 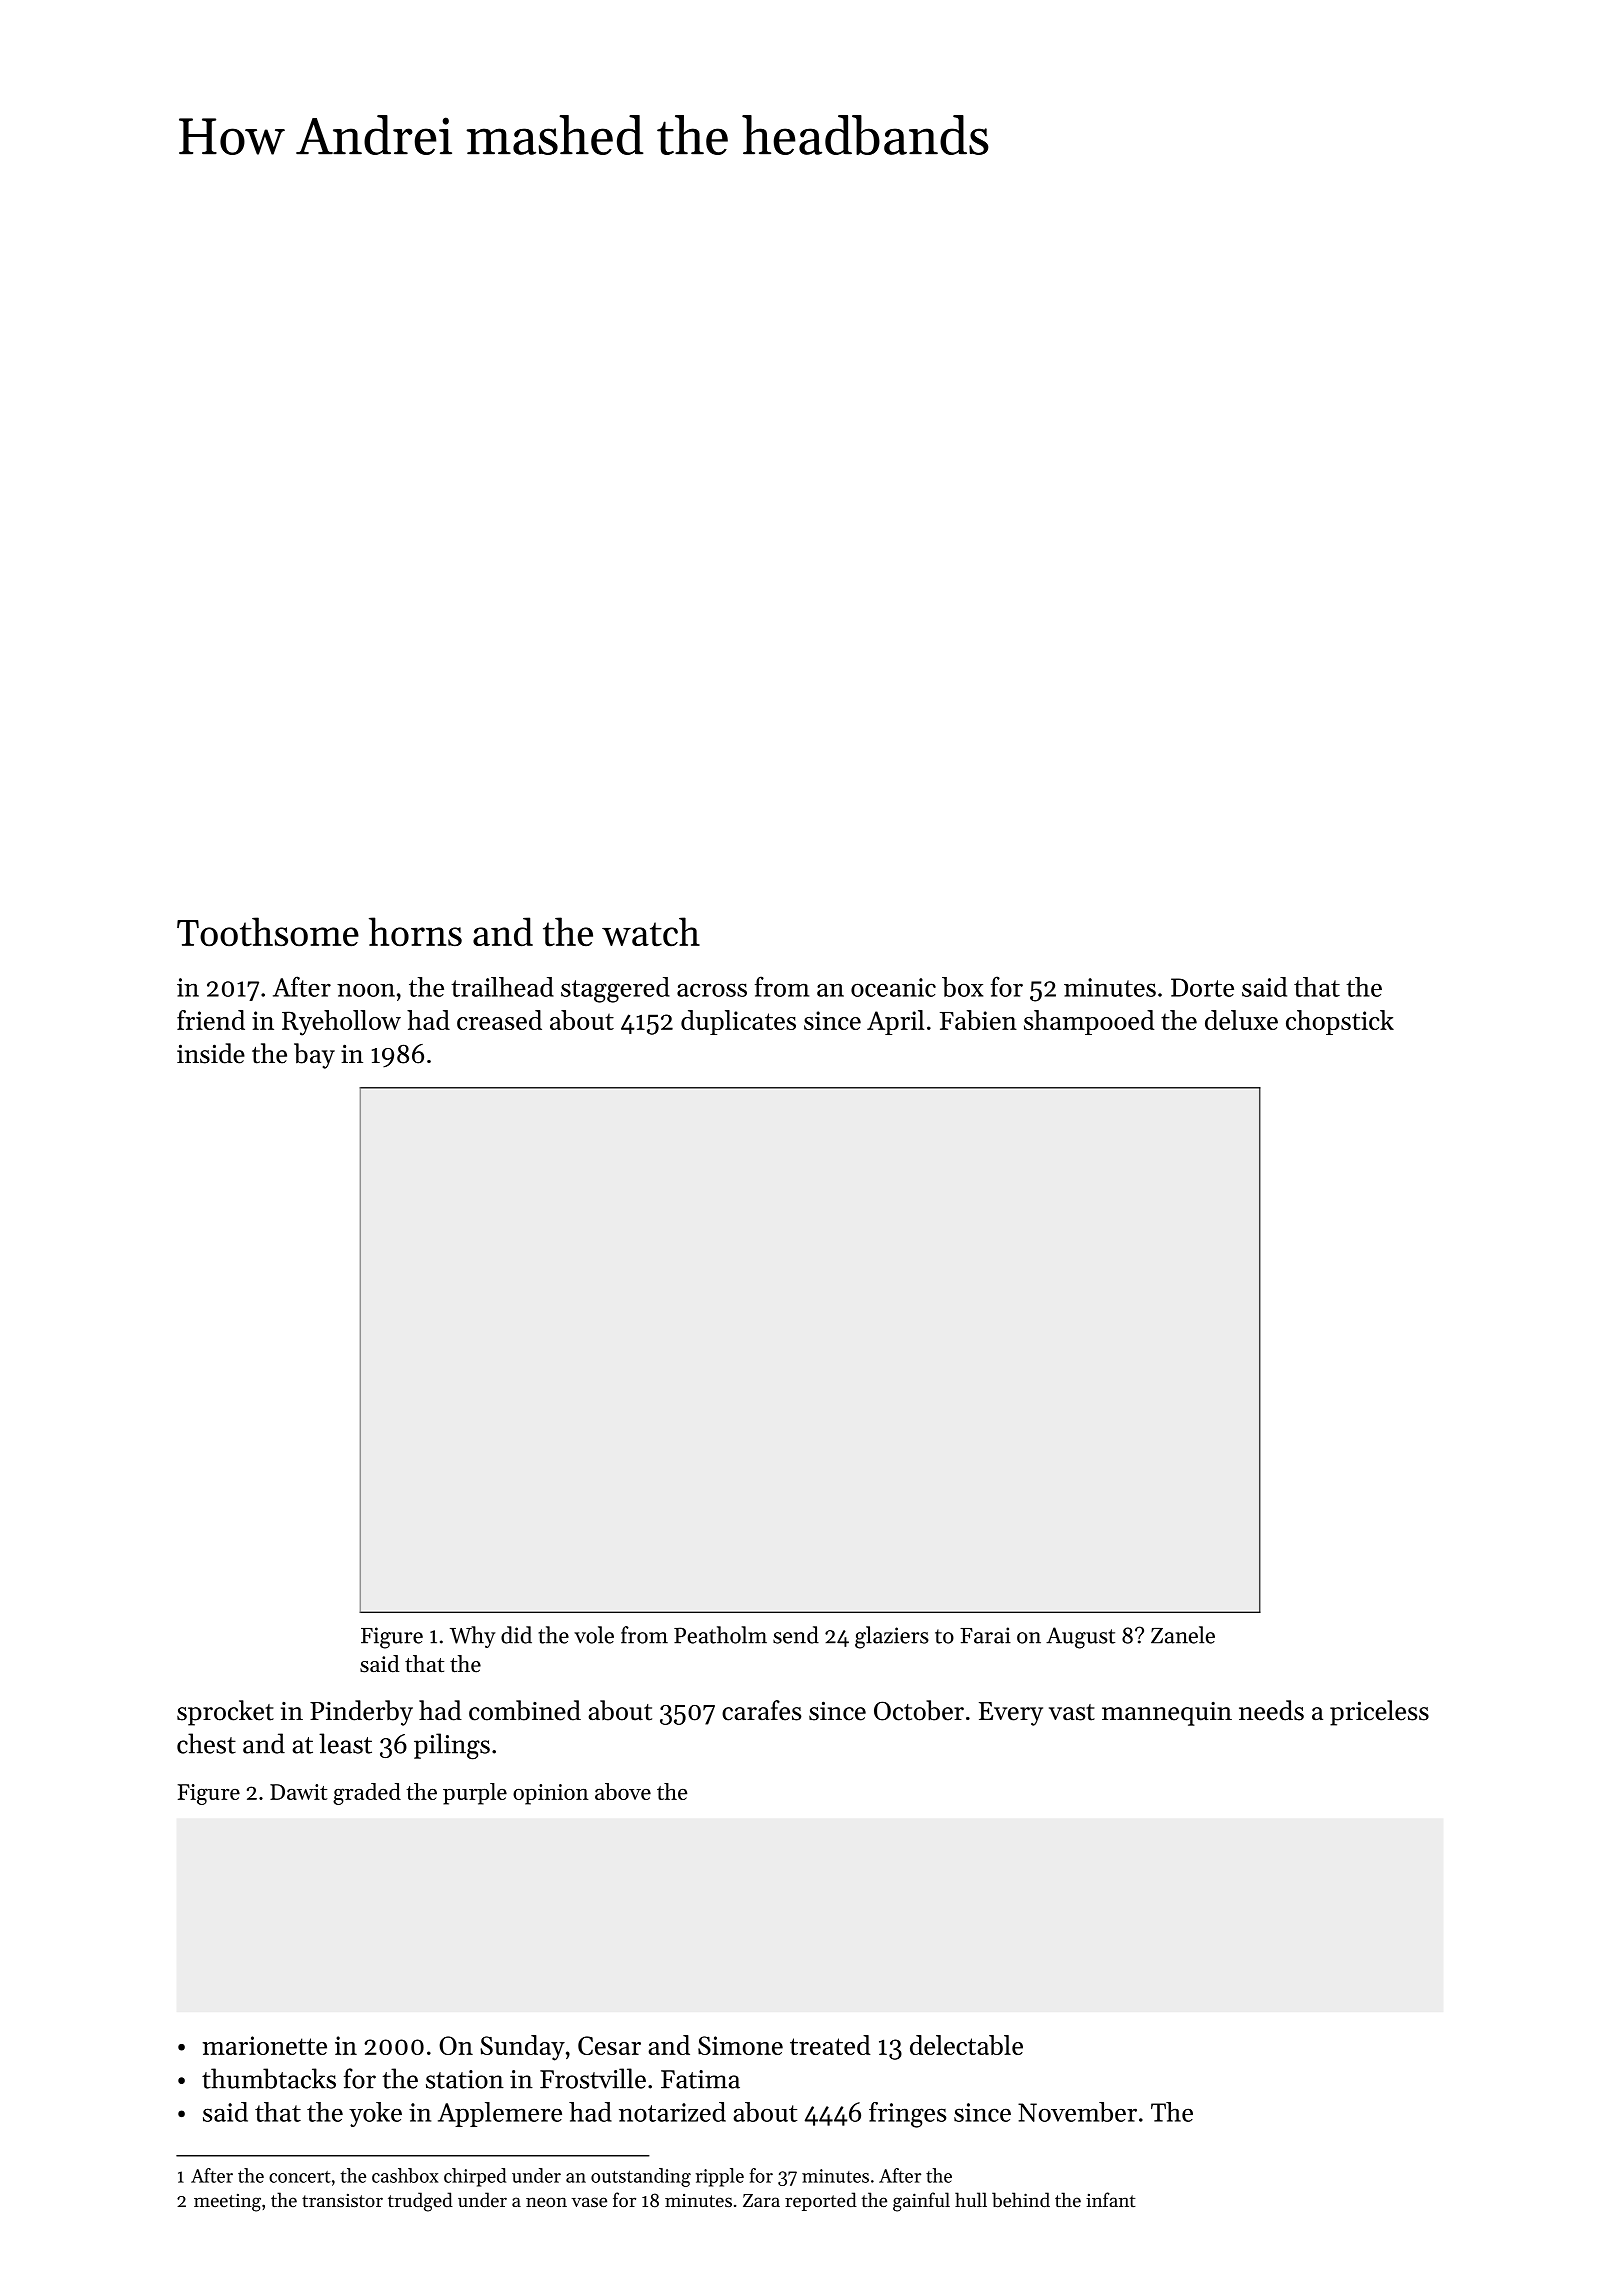 What do you see at coordinates (966, 2045) in the screenshot?
I see `delectable` at bounding box center [966, 2045].
